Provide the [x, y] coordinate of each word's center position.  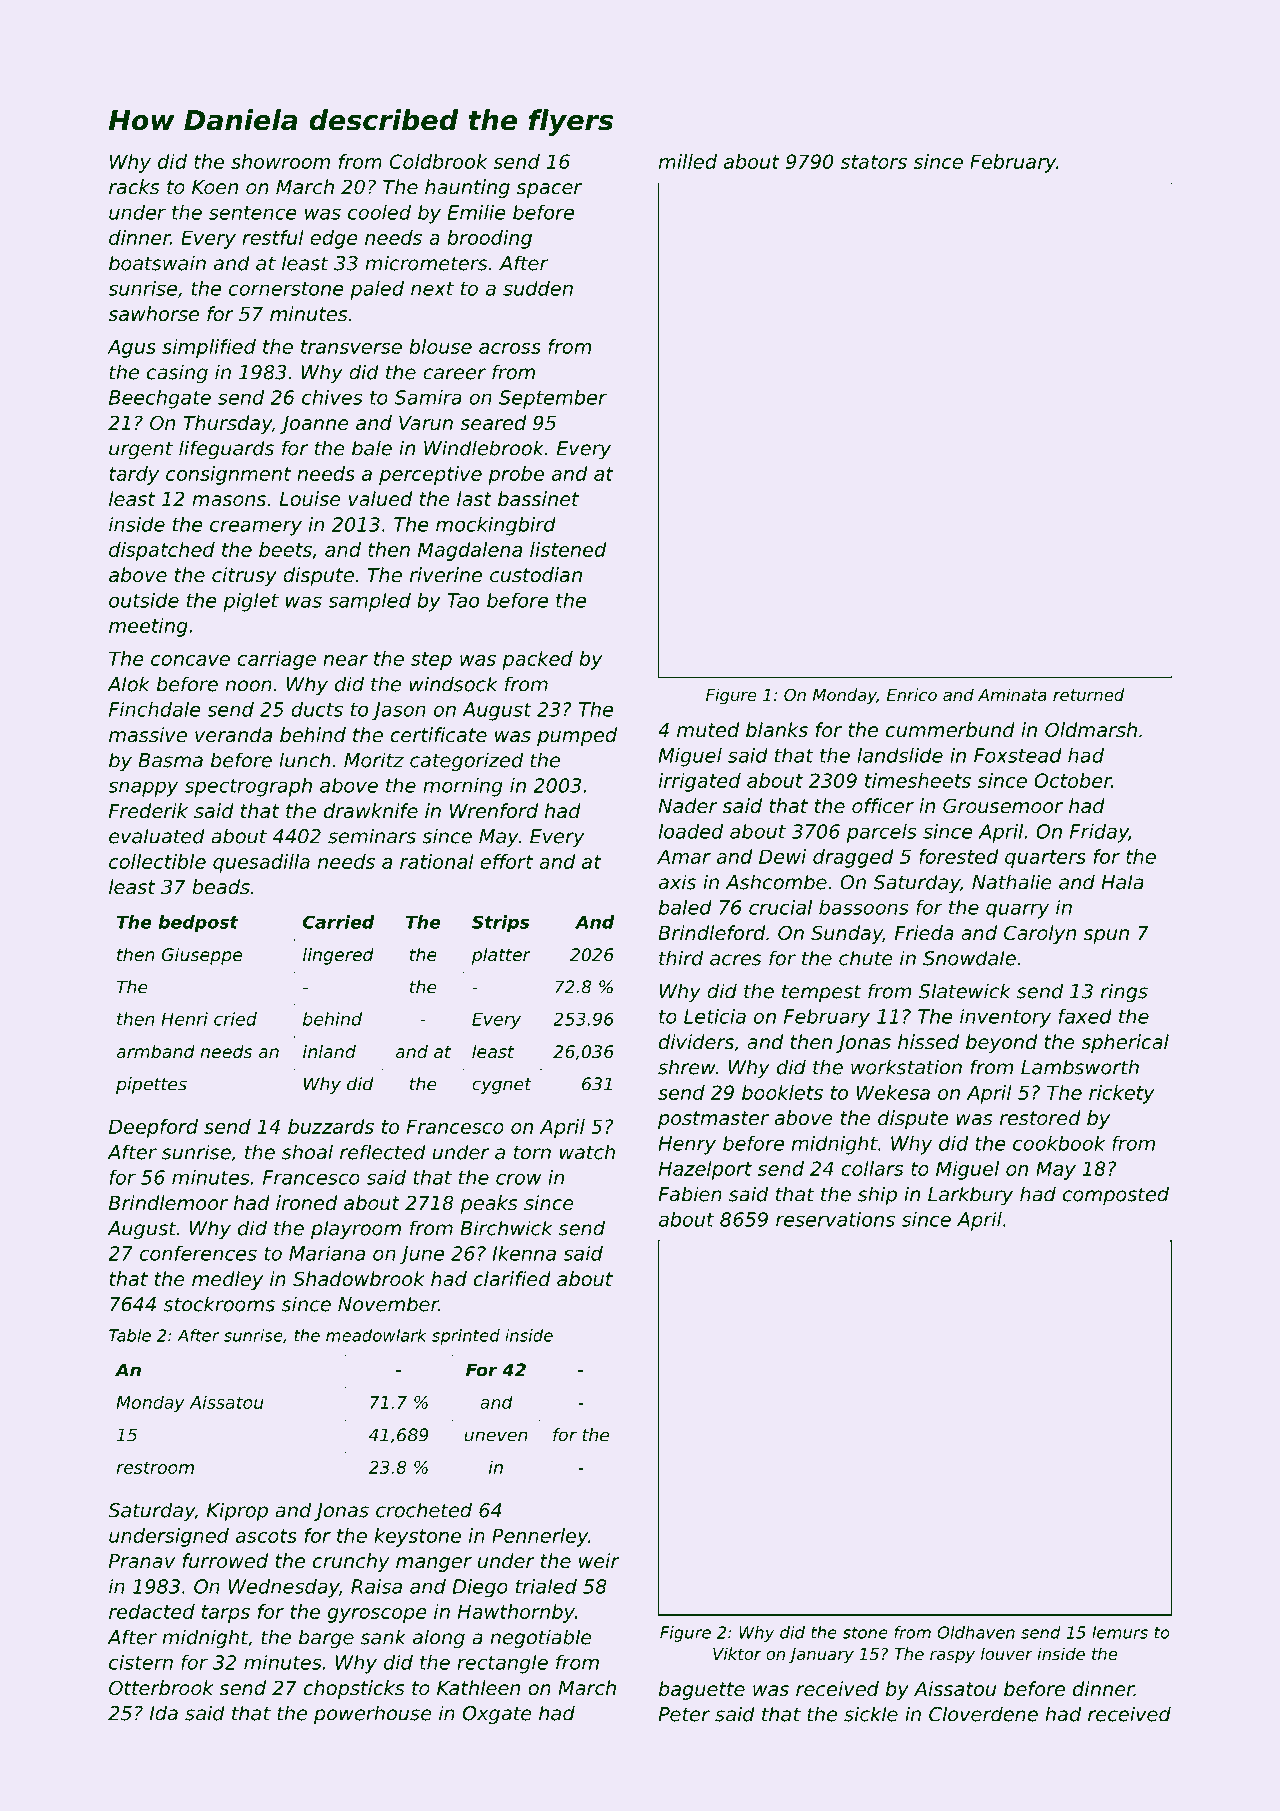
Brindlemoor [168, 1203]
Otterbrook [161, 1688]
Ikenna [524, 1253]
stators [874, 162]
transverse [351, 347]
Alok [128, 684]
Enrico [912, 694]
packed [537, 660]
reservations [835, 1219]
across [510, 348]
